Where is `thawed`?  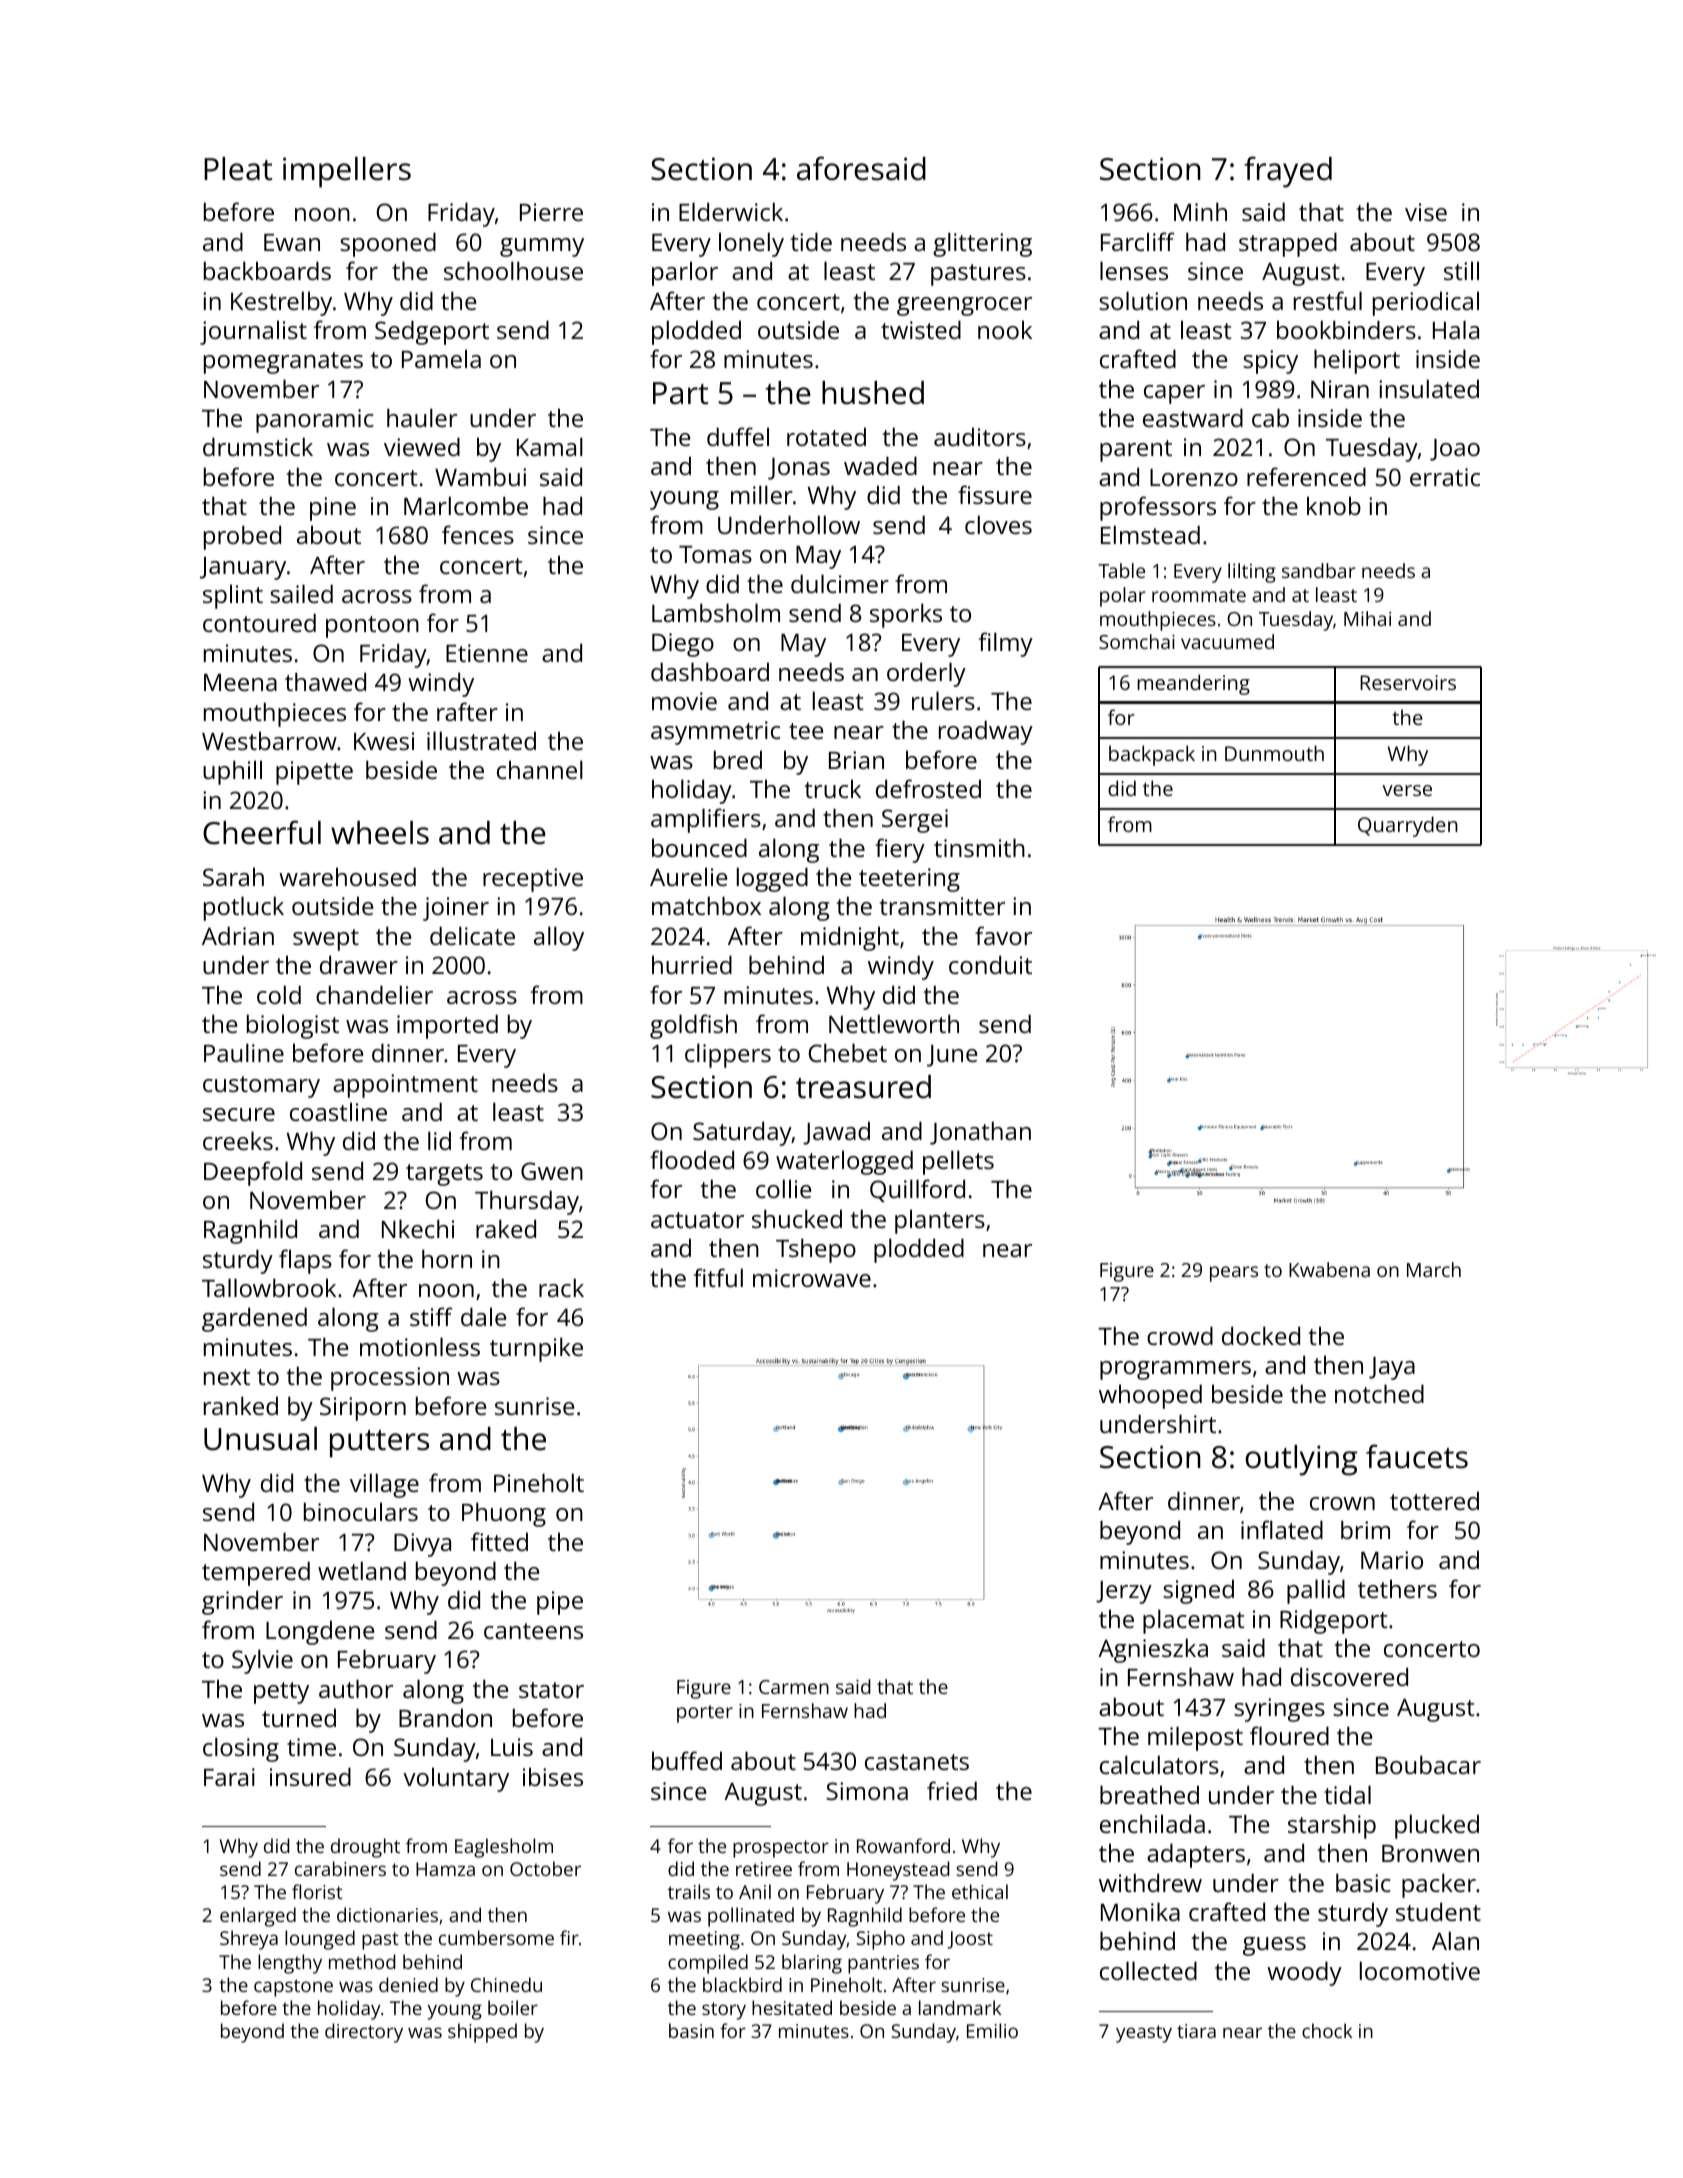
thawed is located at coordinates (325, 681).
